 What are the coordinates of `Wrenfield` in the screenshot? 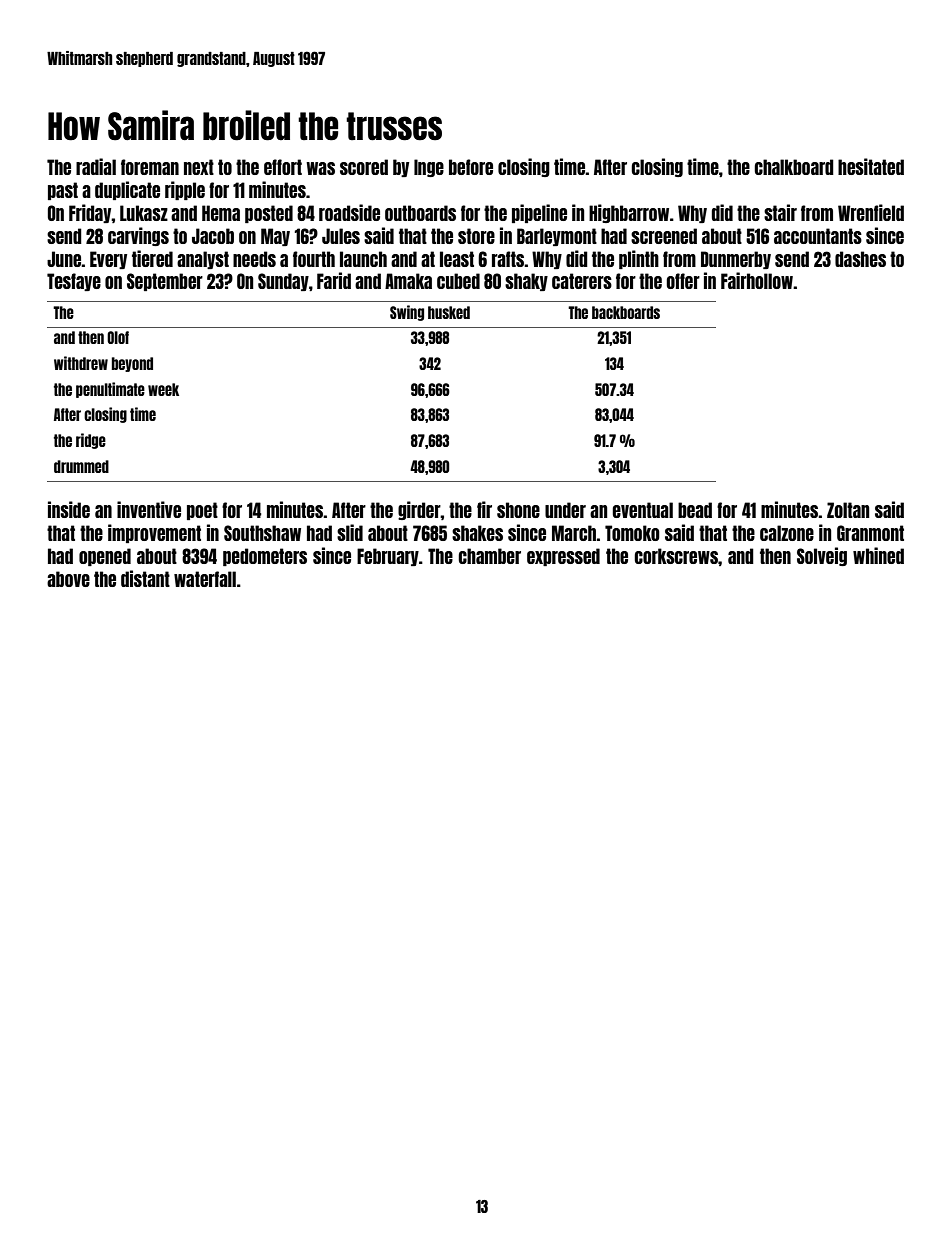 It's located at (871, 212).
